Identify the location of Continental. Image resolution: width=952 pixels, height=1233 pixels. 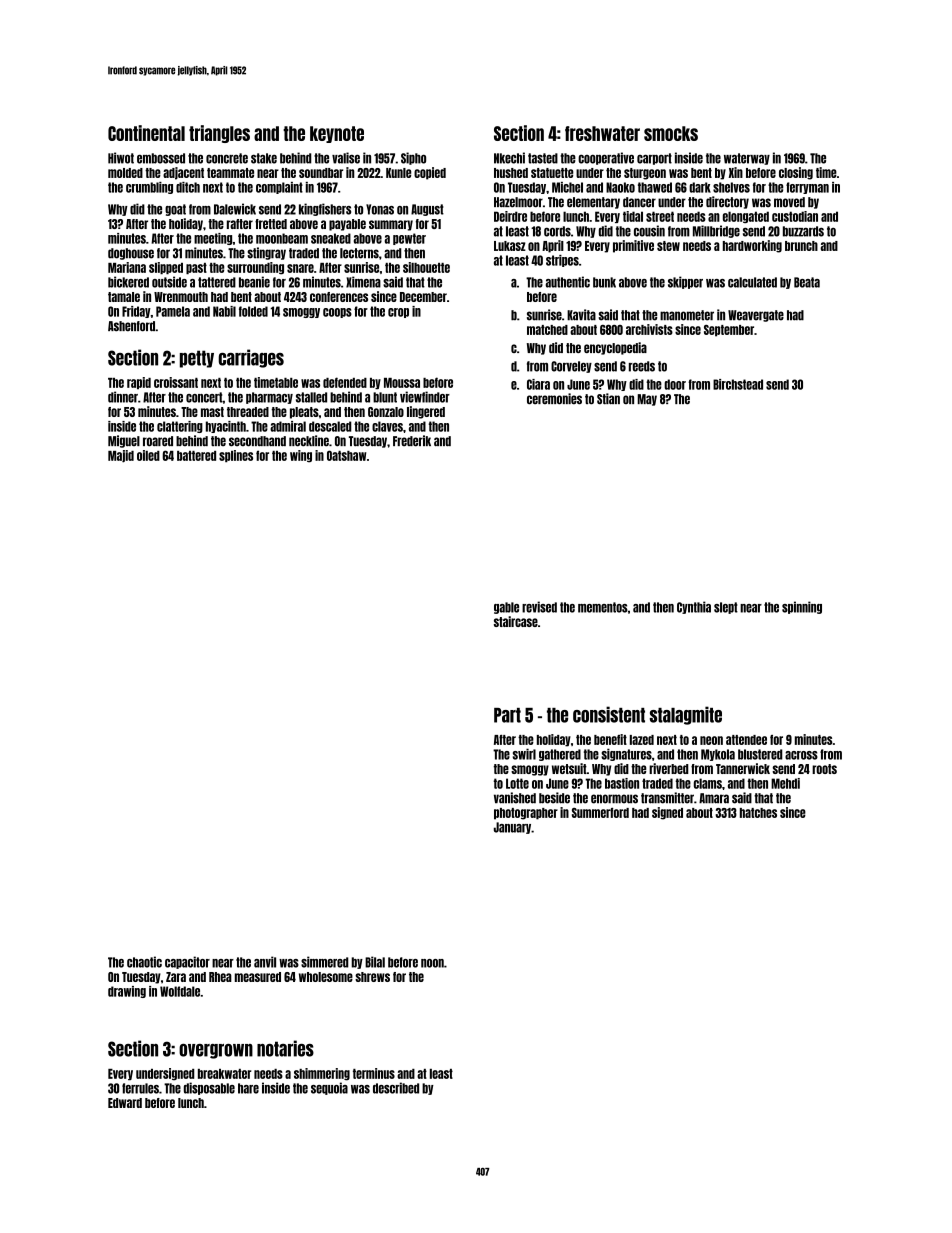
(146, 133).
